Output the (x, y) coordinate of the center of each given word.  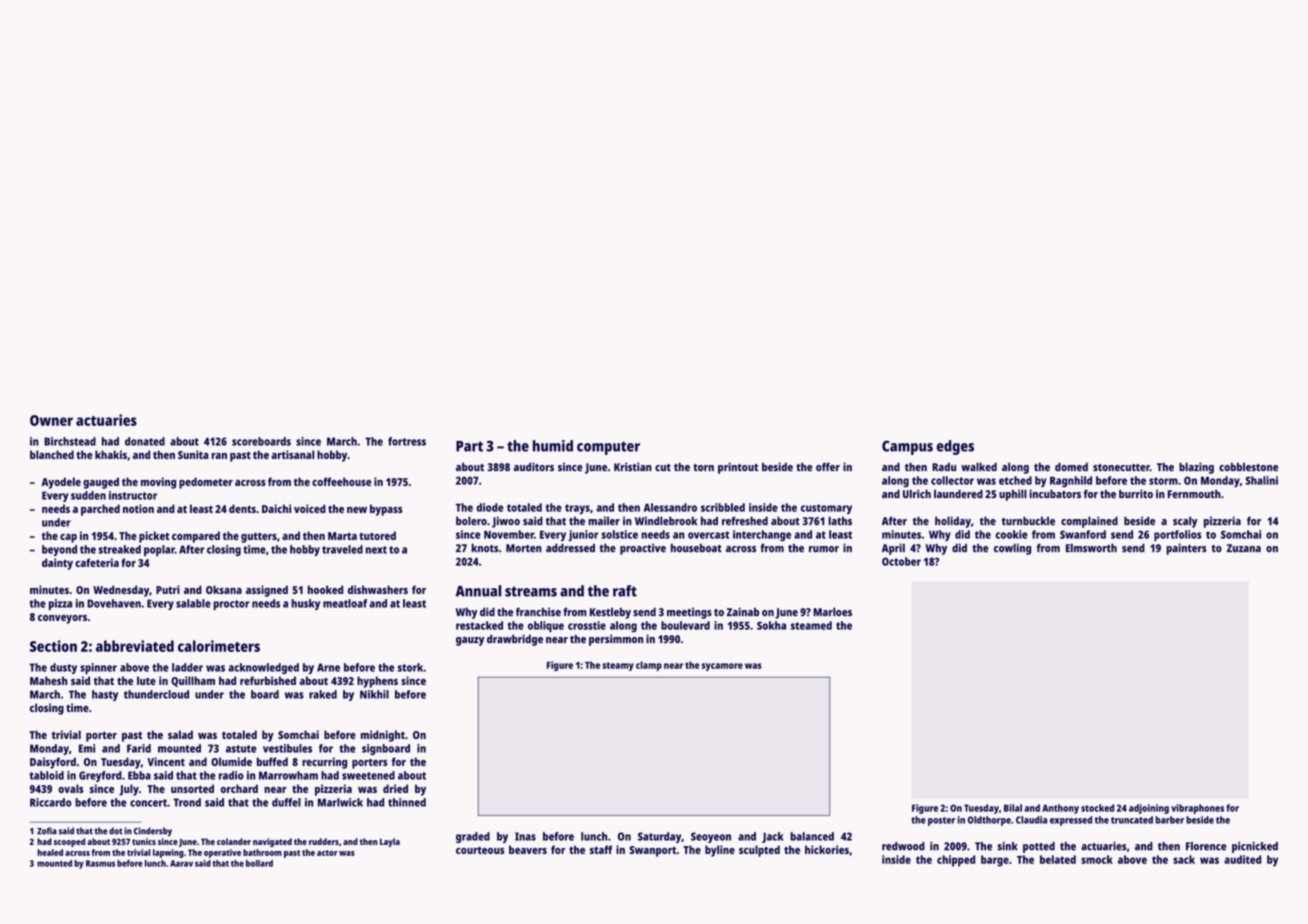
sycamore (722, 667)
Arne (328, 667)
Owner (51, 420)
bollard (259, 863)
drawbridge (515, 640)
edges (955, 447)
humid (553, 446)
